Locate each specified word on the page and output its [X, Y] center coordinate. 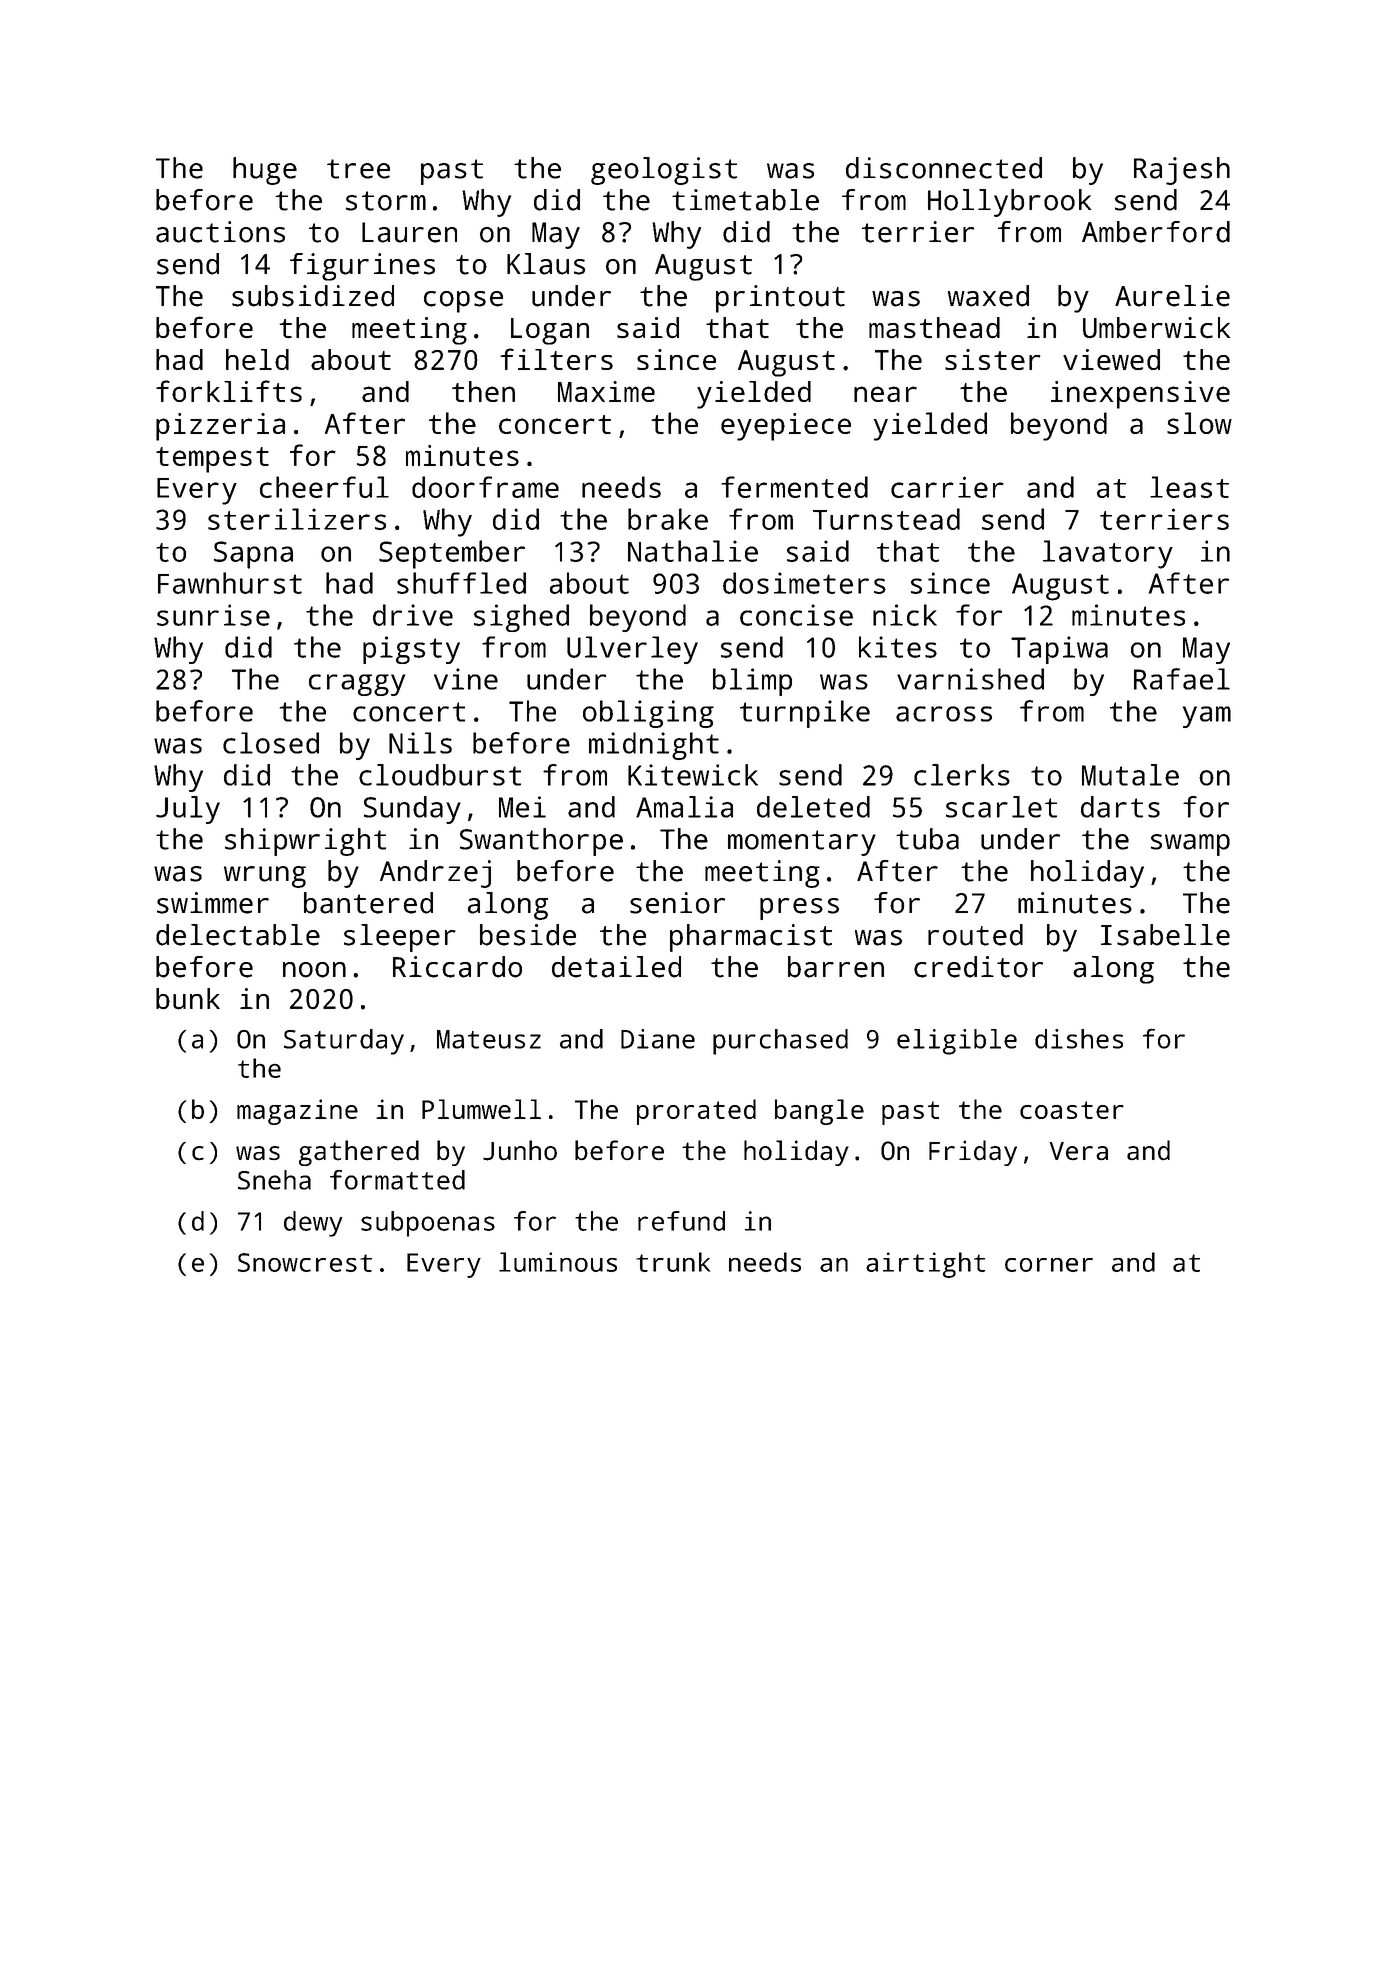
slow [1199, 423]
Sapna [253, 555]
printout [780, 299]
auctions [220, 232]
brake [668, 519]
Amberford [1156, 232]
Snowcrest [305, 1262]
